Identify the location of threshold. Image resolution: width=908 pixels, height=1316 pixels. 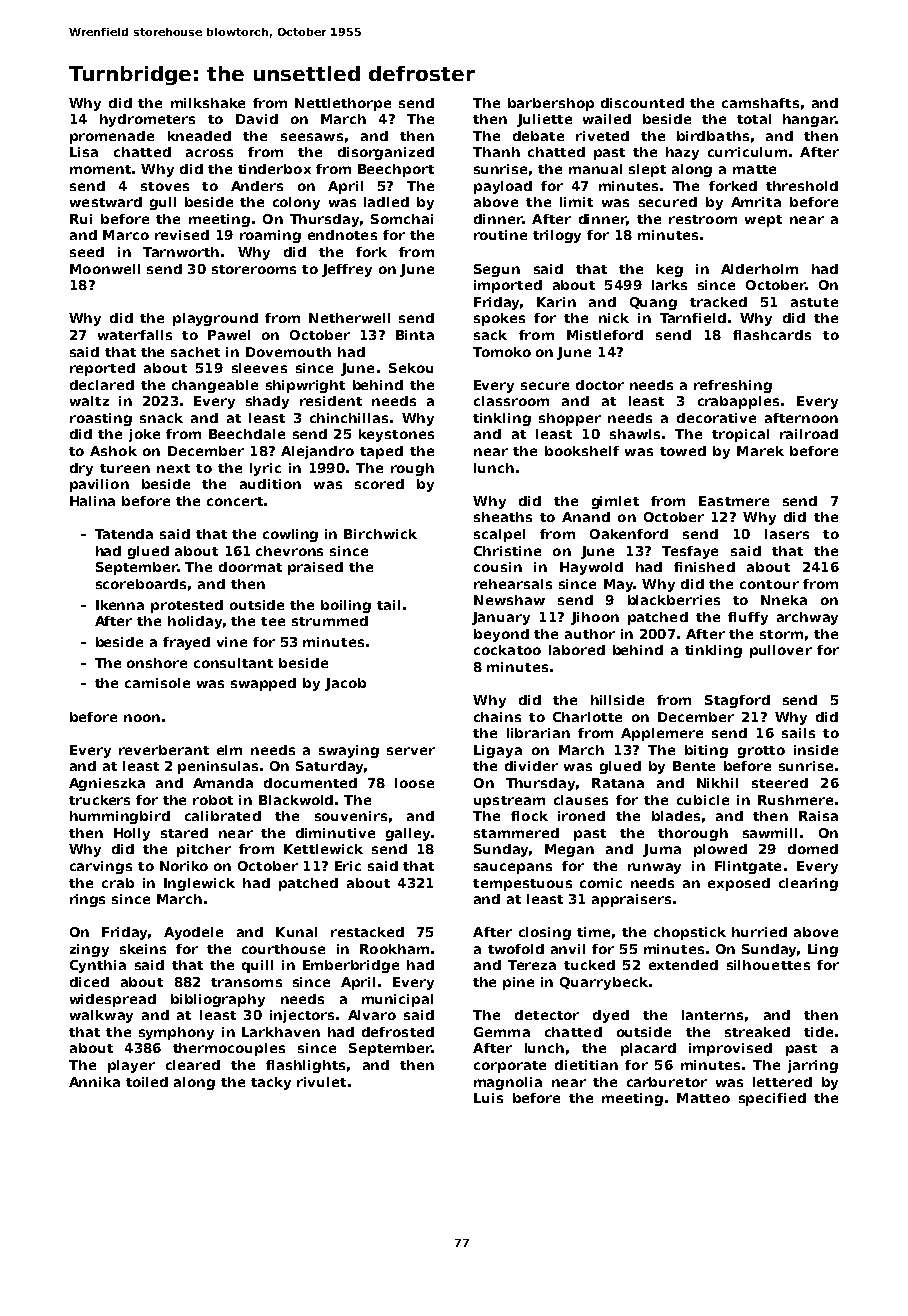
(802, 186).
